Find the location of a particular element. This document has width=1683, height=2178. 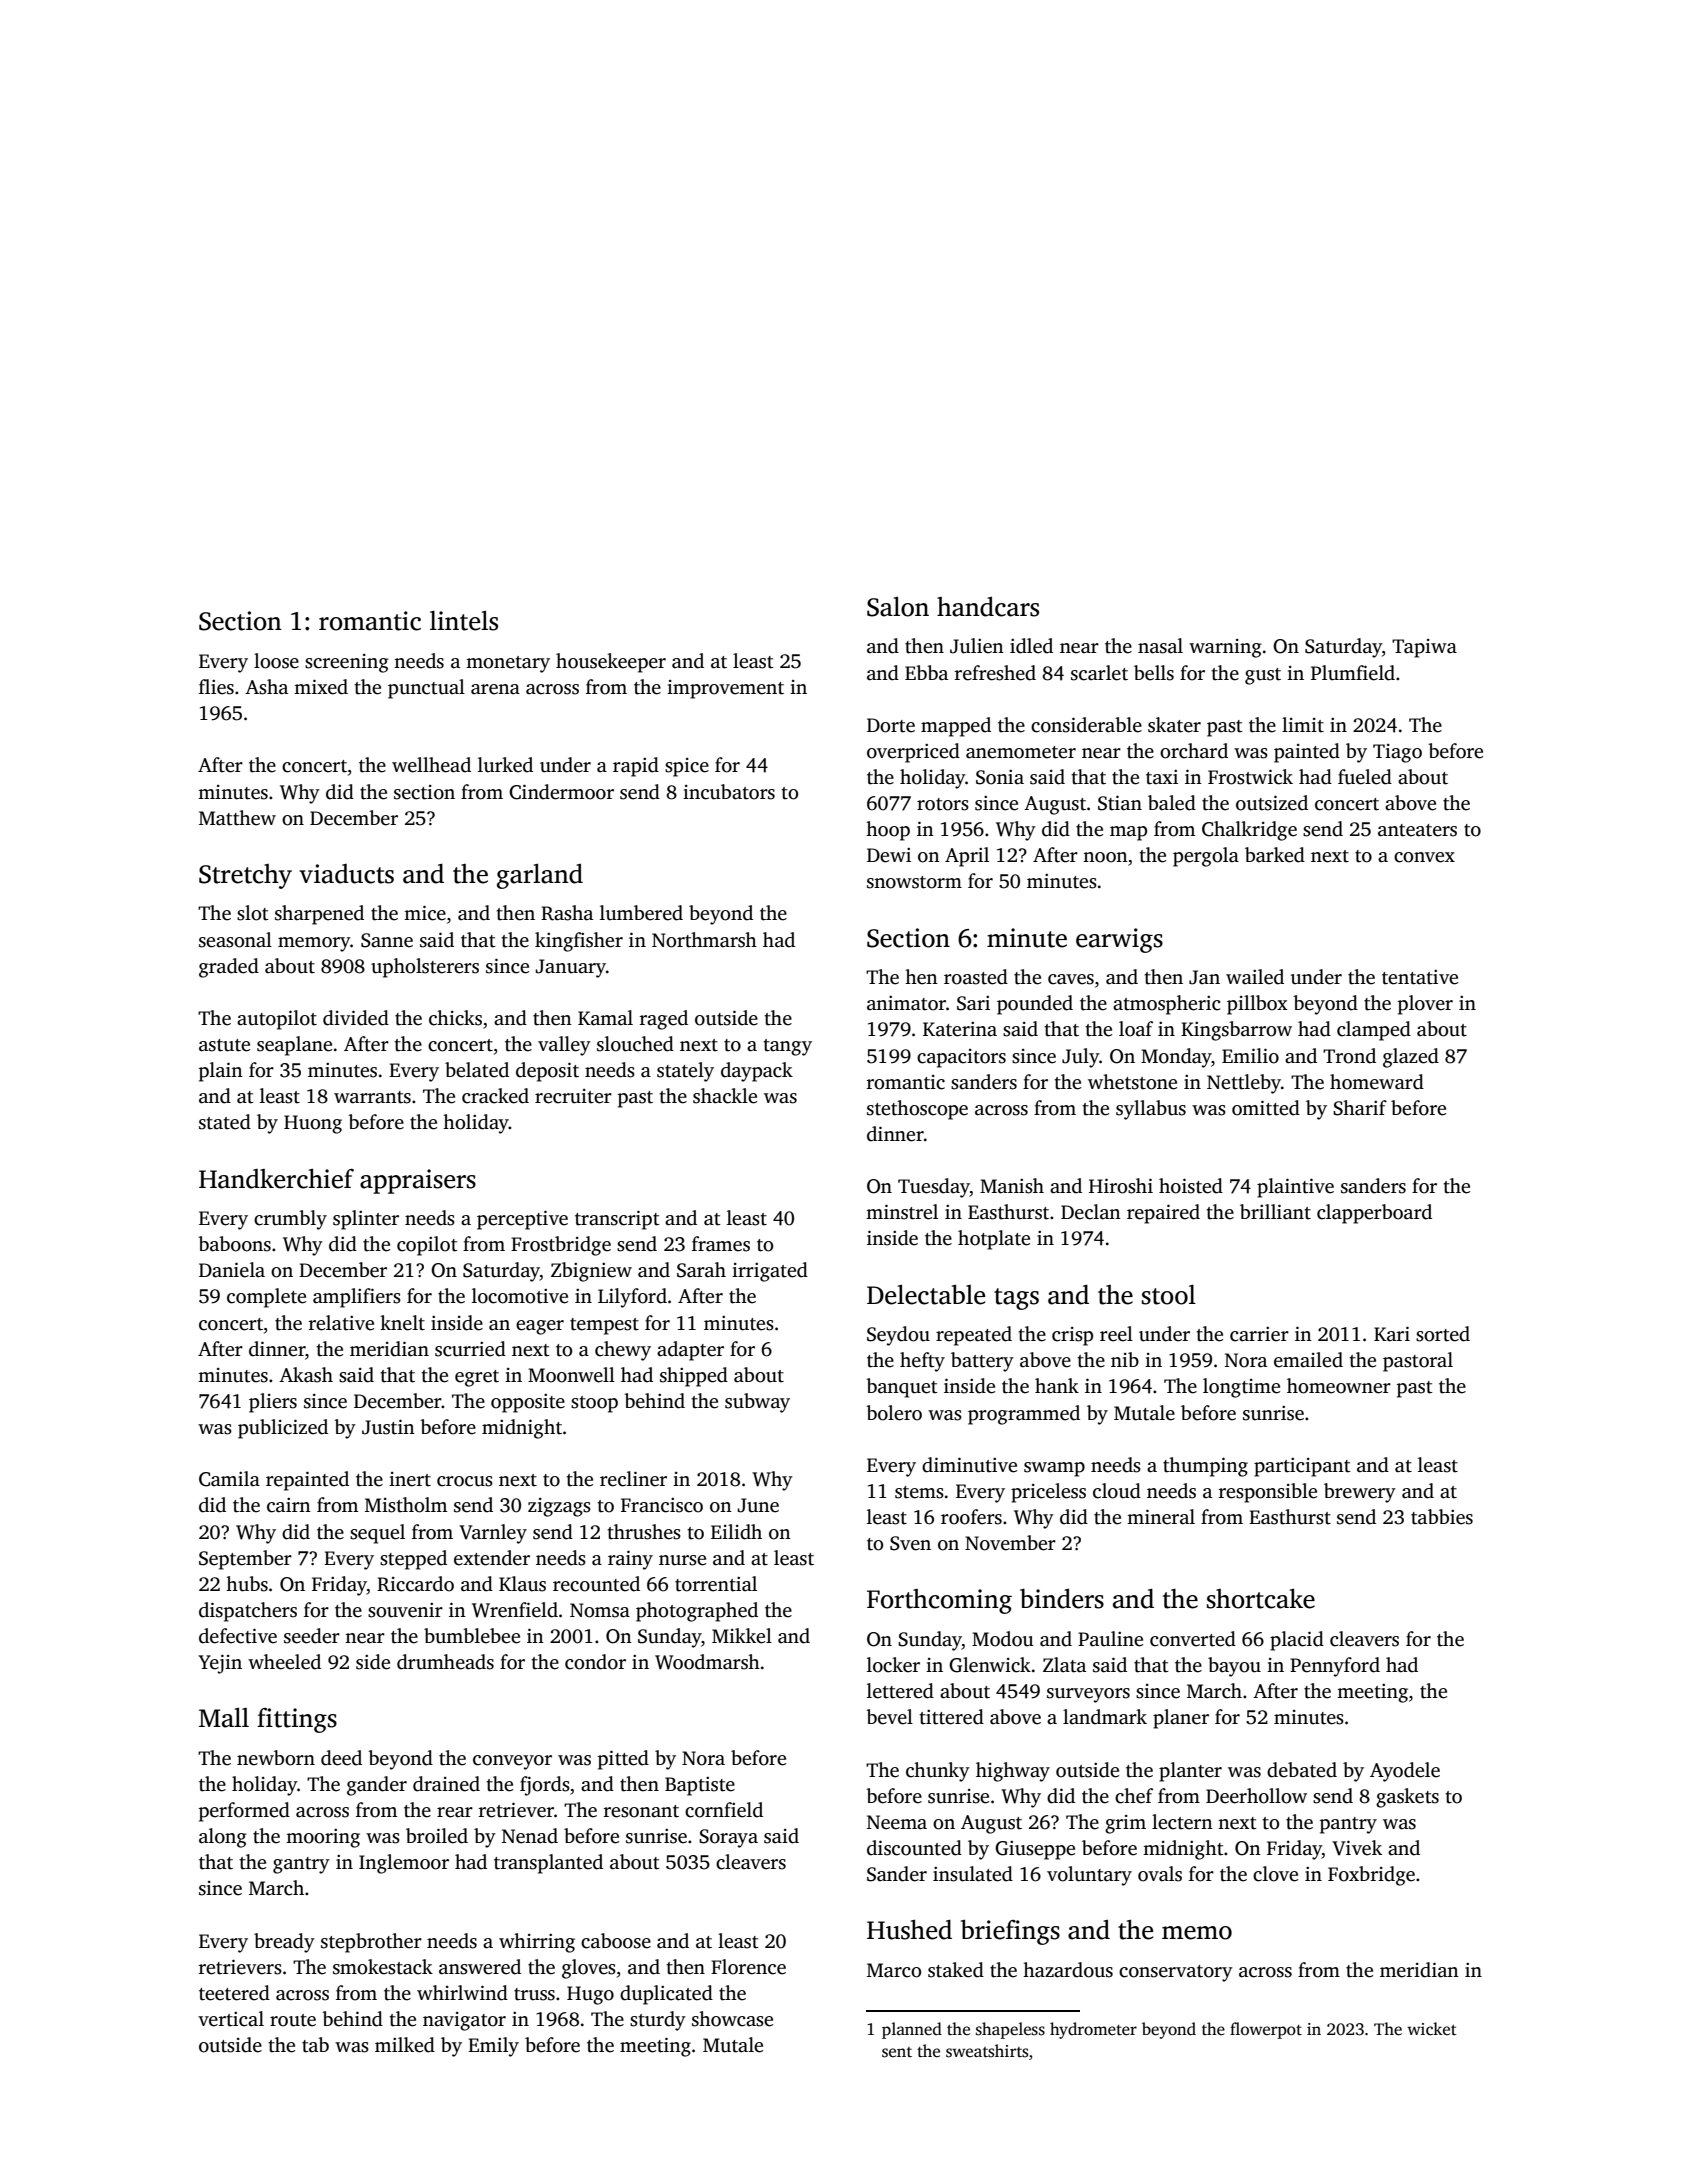

lintels is located at coordinates (464, 621).
